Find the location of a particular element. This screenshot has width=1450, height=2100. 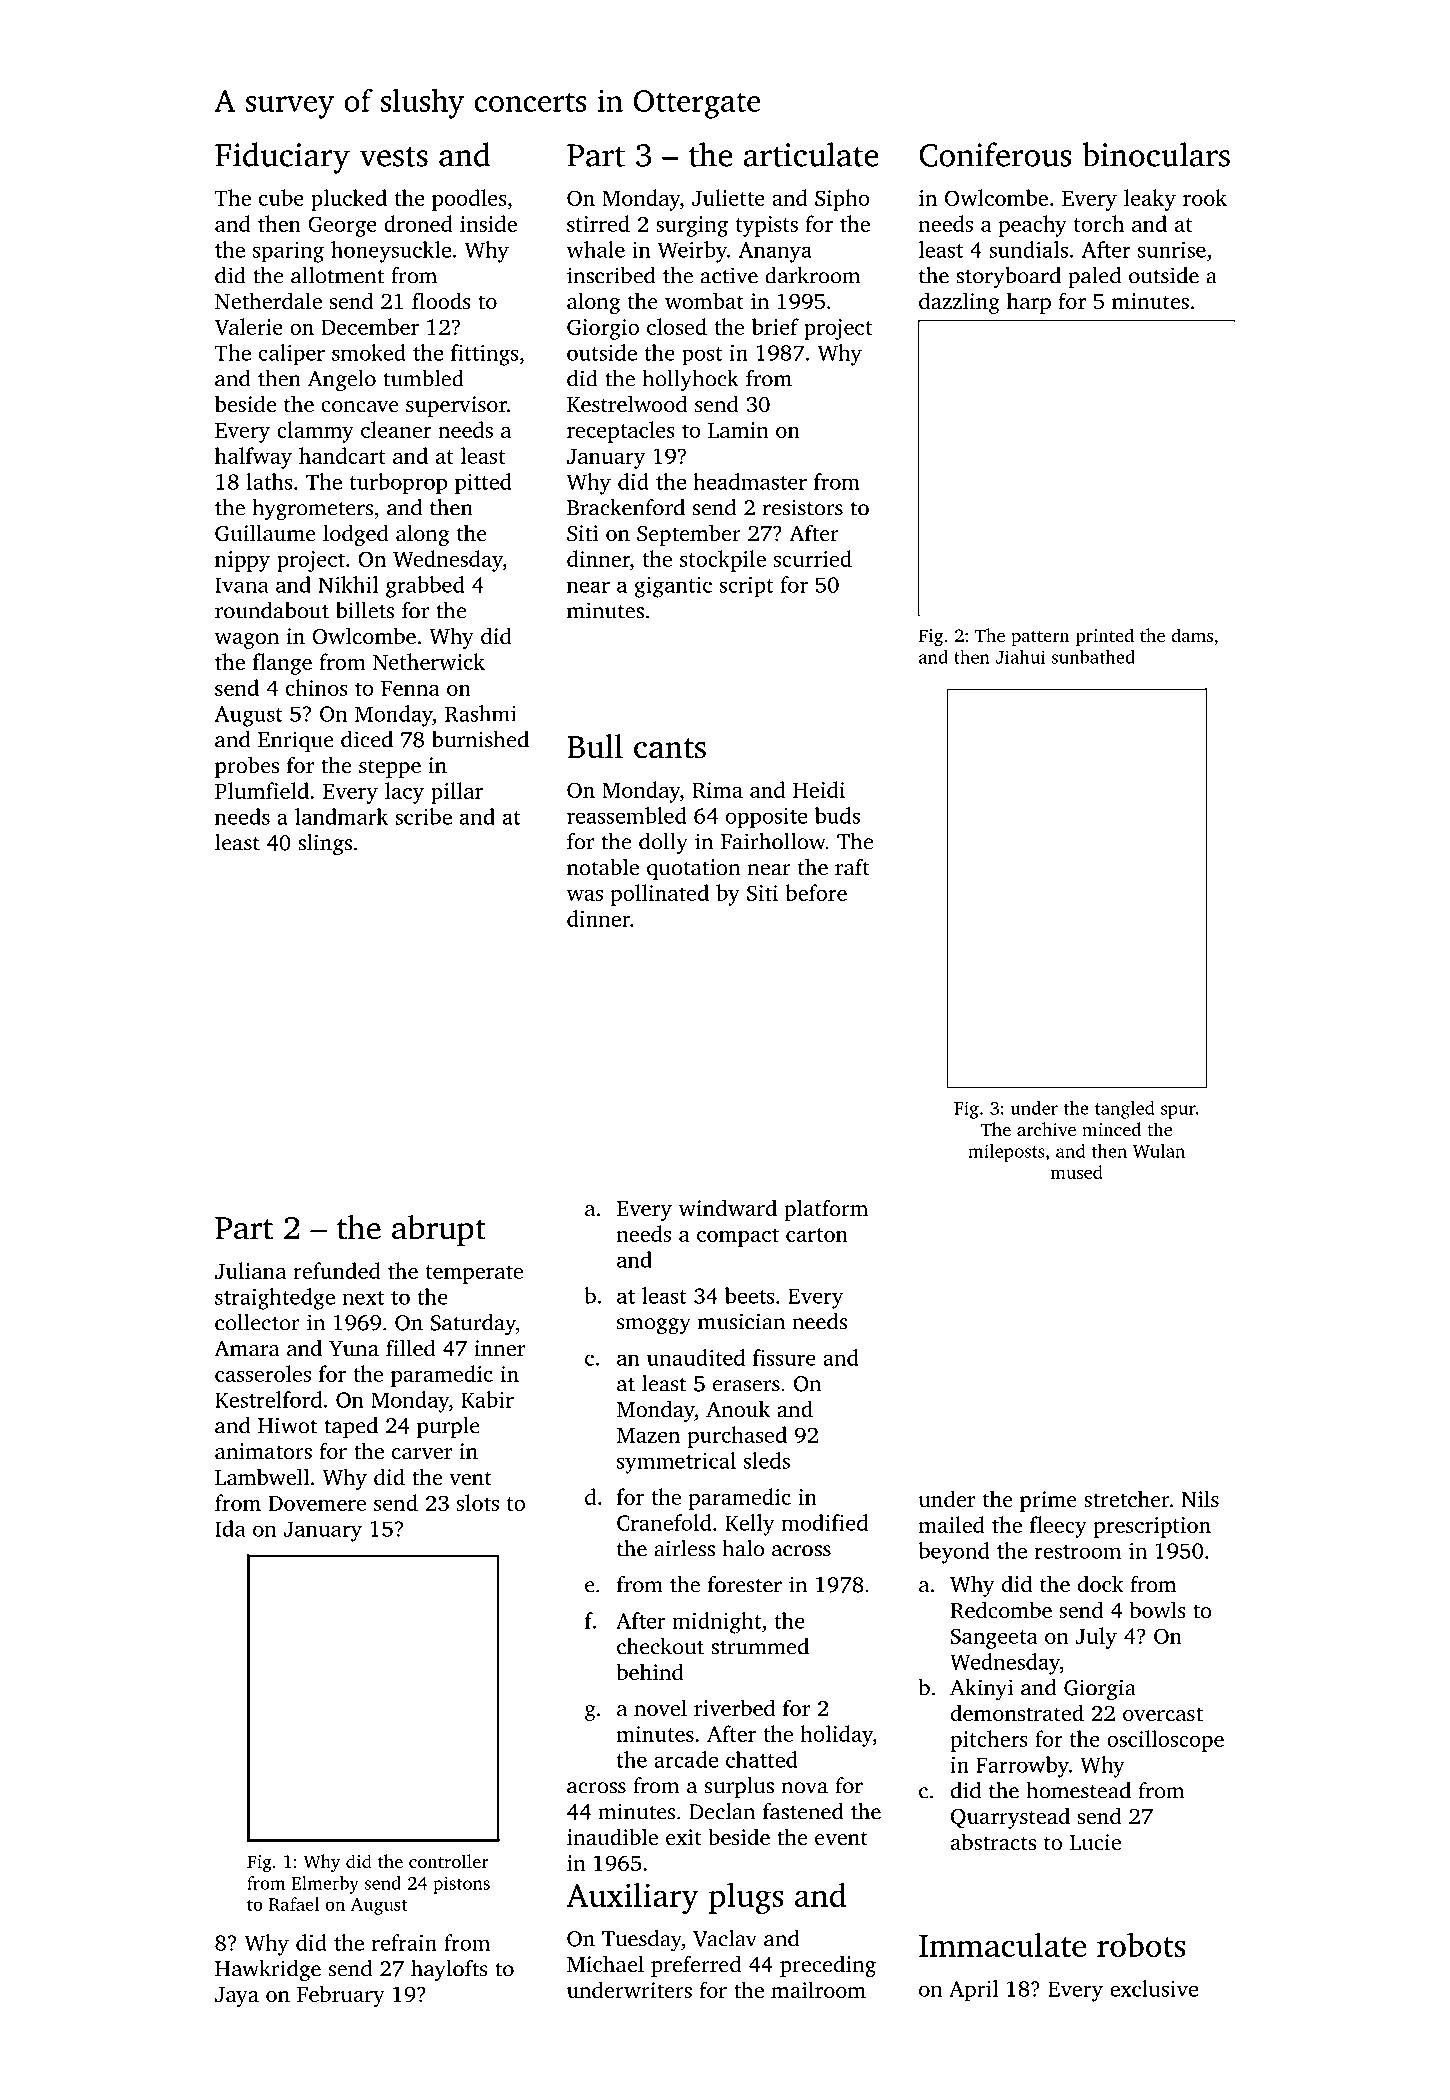

surging is located at coordinates (692, 226).
